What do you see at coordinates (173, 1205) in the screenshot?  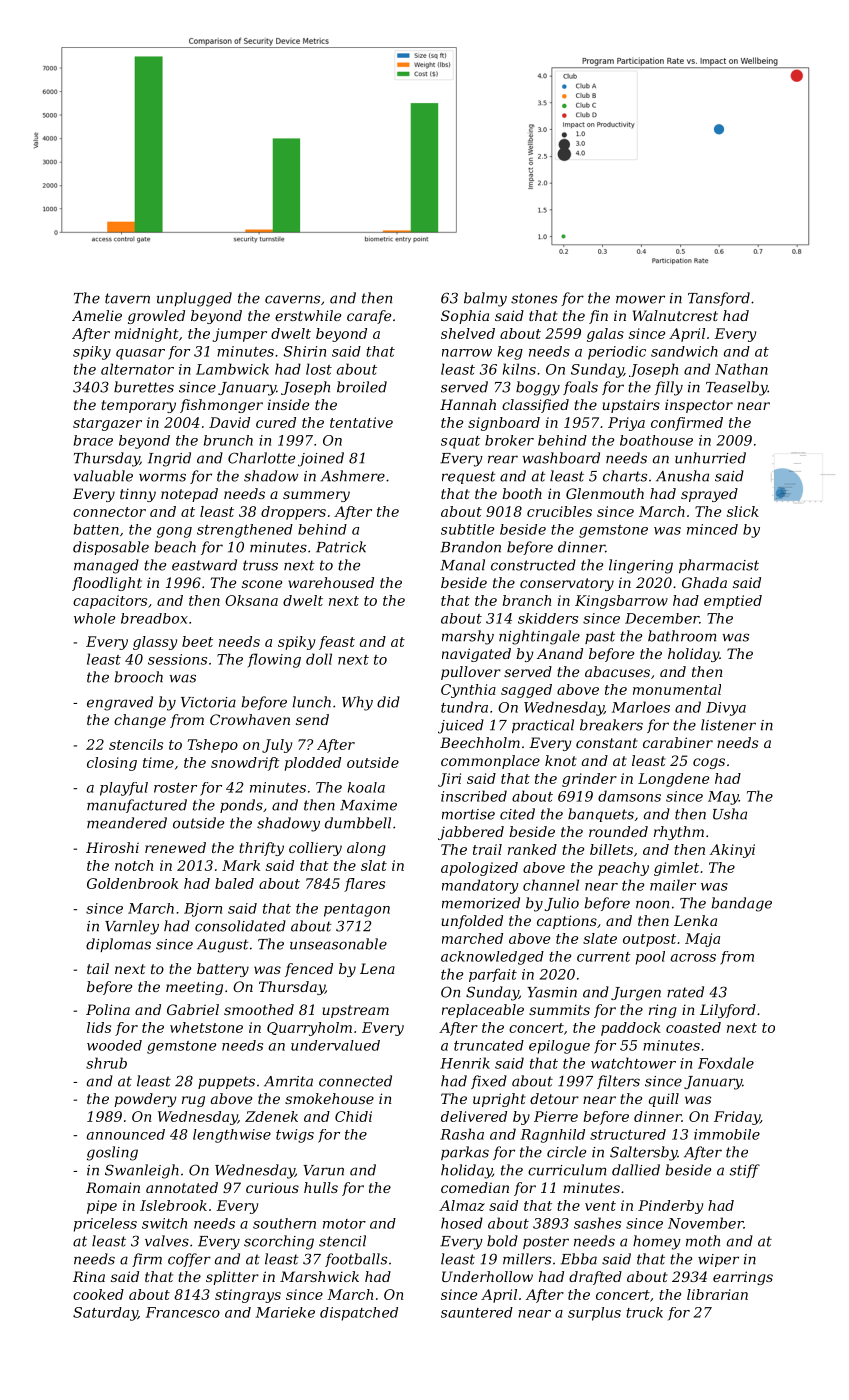 I see `Islebrook` at bounding box center [173, 1205].
